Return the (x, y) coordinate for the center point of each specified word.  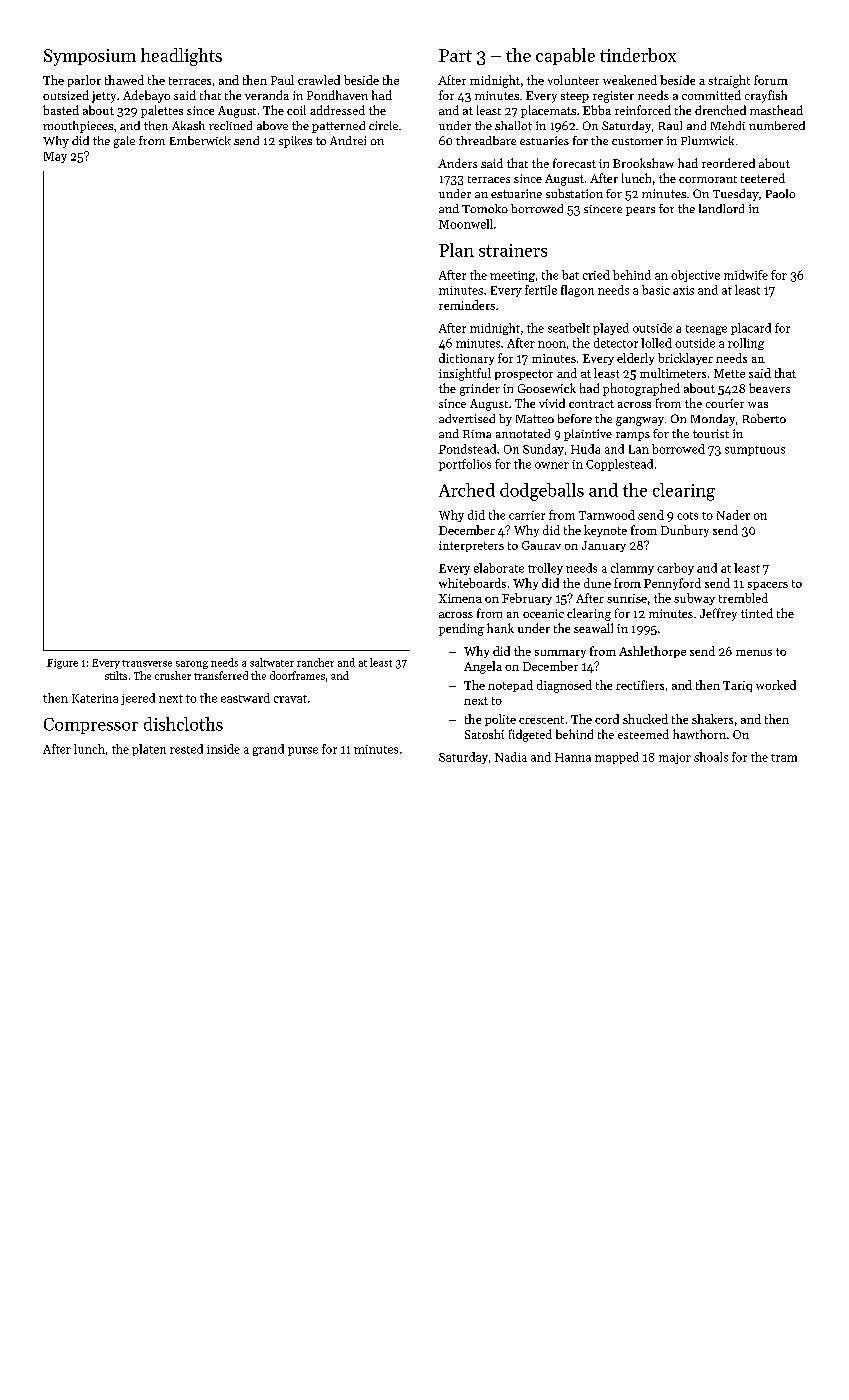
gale (124, 142)
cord (607, 719)
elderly (635, 359)
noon (552, 344)
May (55, 157)
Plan (456, 250)
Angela (483, 667)
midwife (746, 275)
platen (149, 750)
